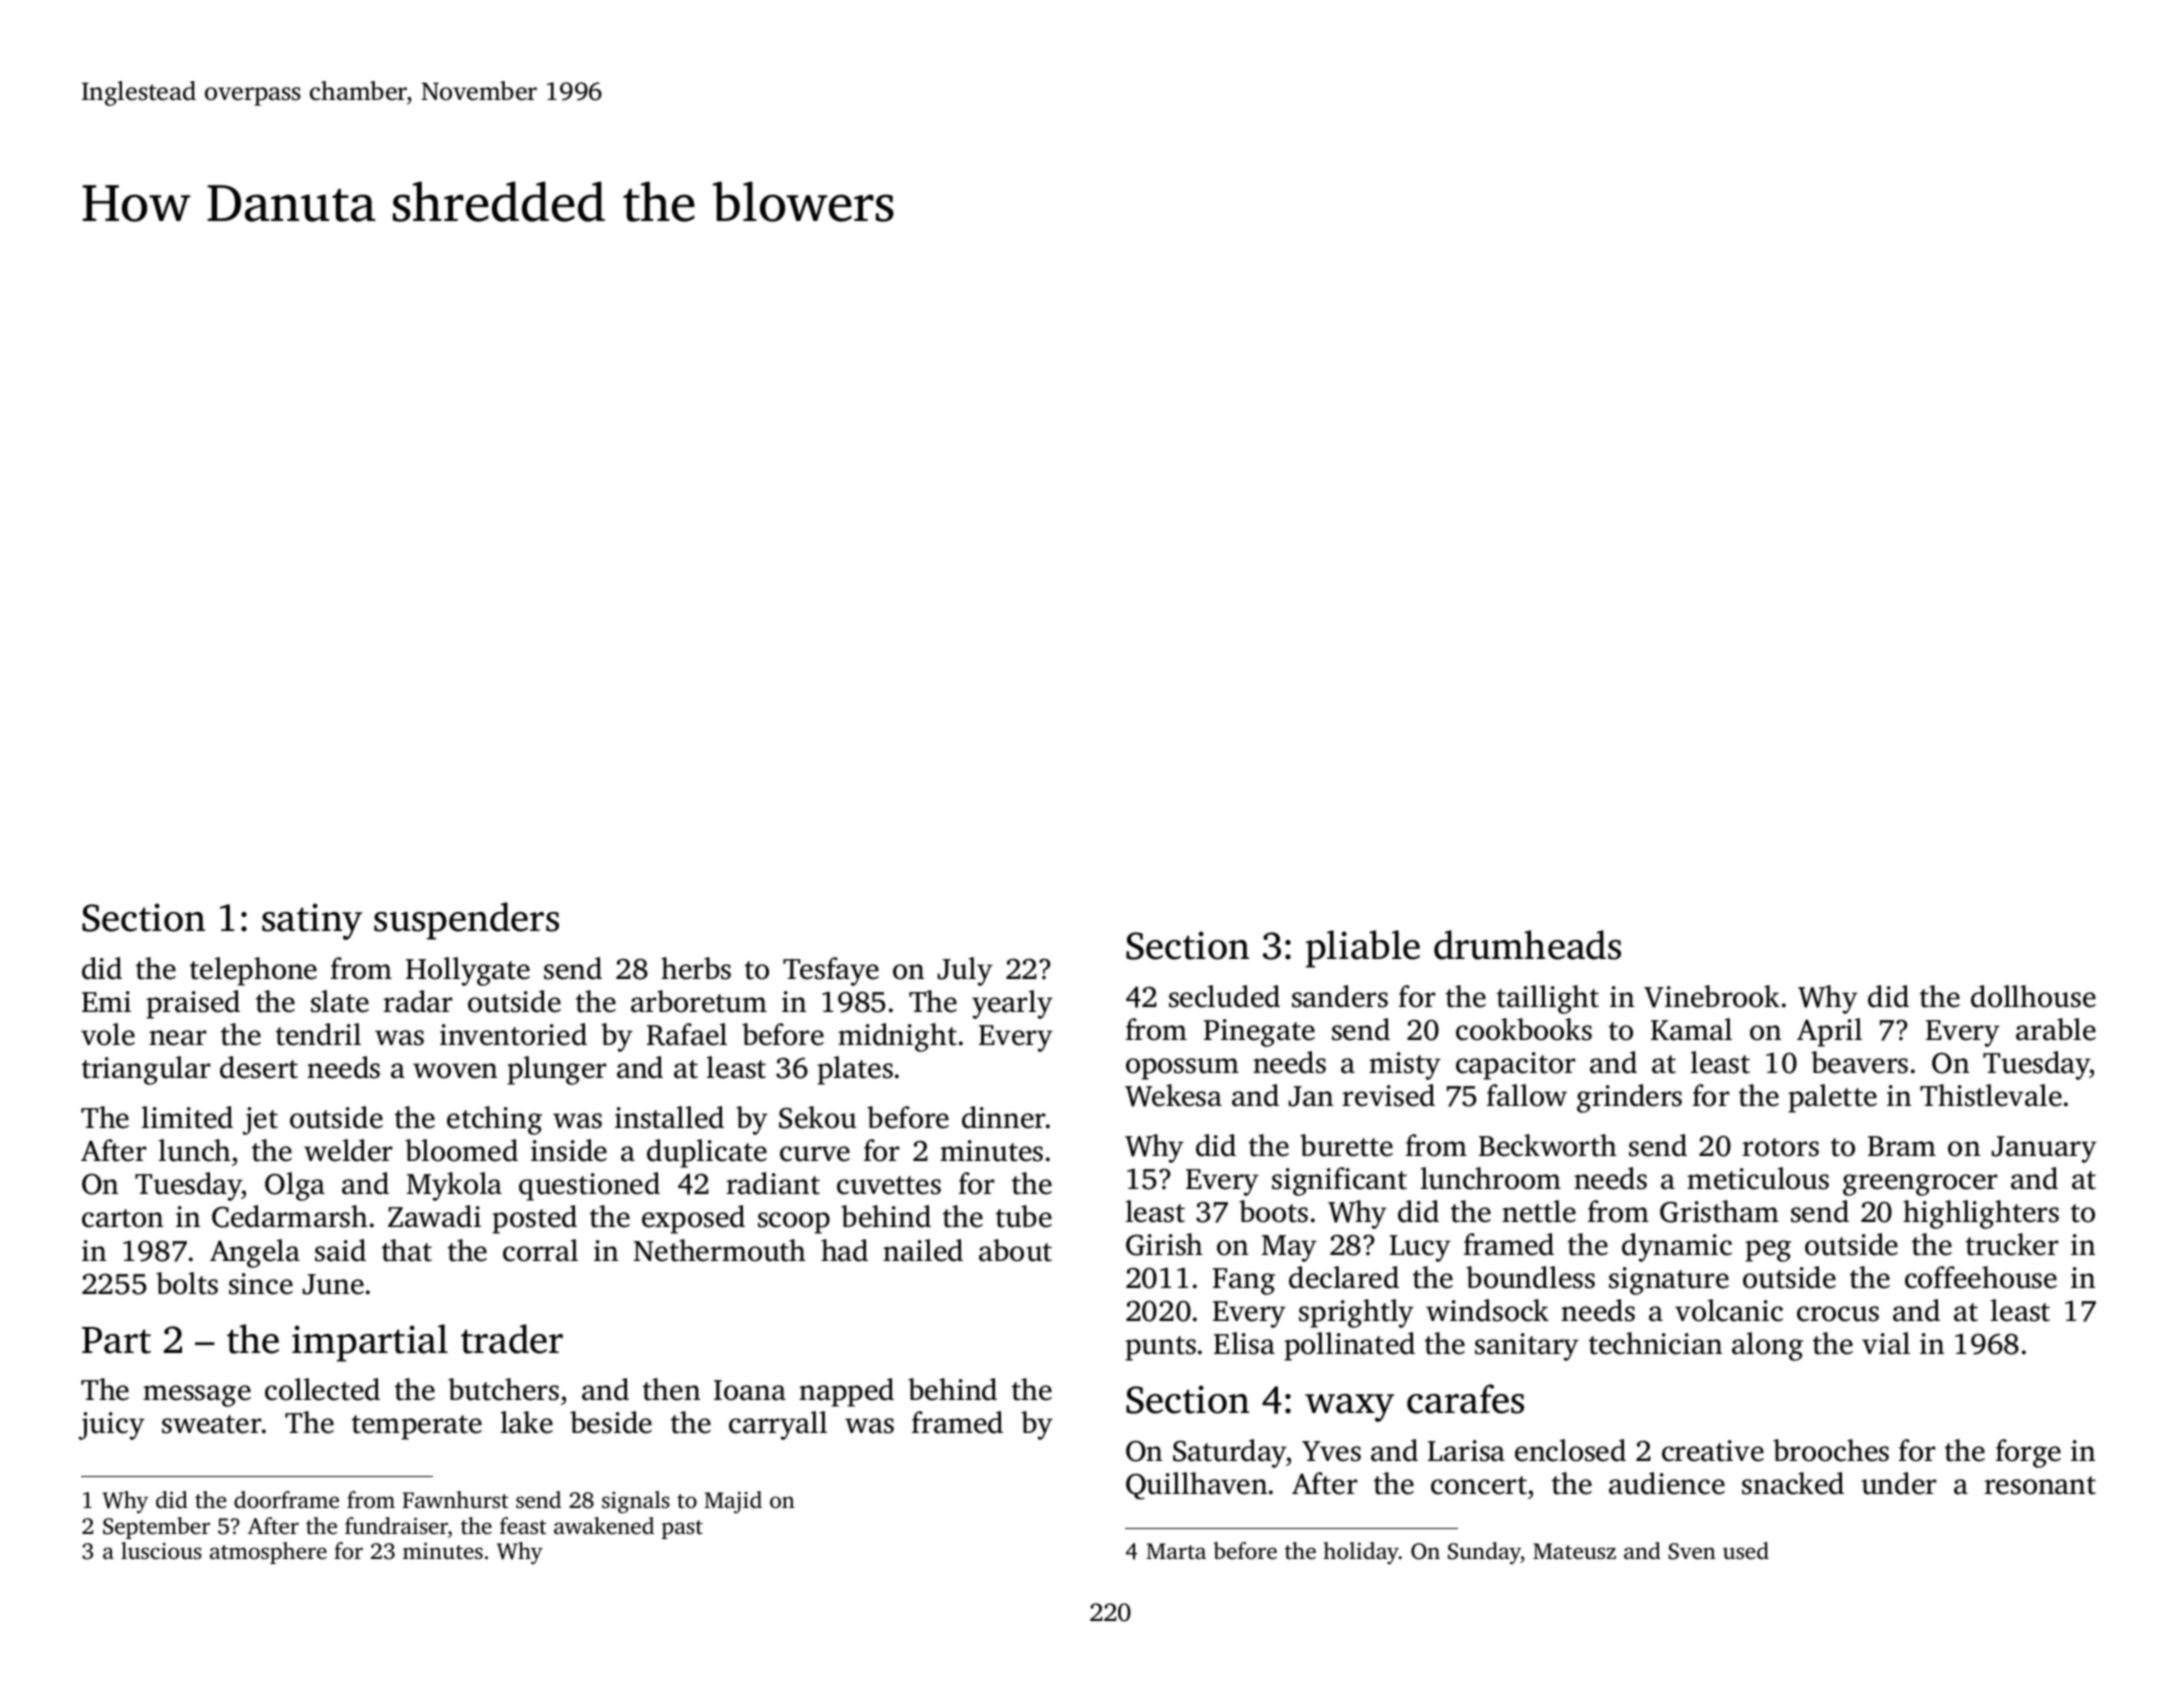 The width and height of the screenshot is (2178, 1683). Describe the element at coordinates (286, 1500) in the screenshot. I see `doorframe` at that location.
